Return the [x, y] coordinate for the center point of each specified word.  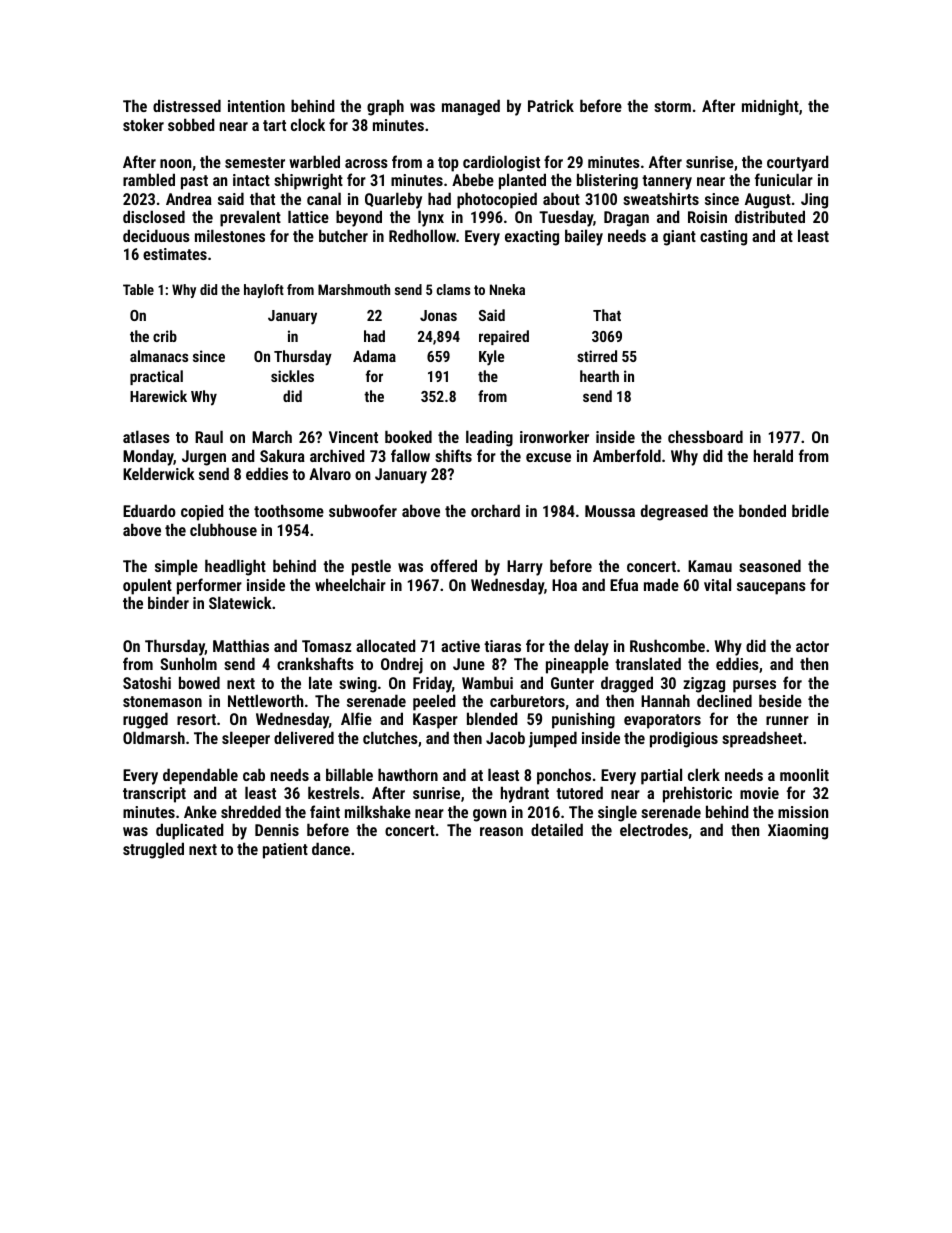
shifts [453, 455]
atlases [146, 436]
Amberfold [627, 455]
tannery [667, 182]
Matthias [241, 645]
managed [471, 107]
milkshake [378, 811]
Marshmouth [354, 289]
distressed [187, 105]
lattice [308, 216]
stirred [597, 356]
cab [254, 774]
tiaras [502, 646]
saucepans [771, 588]
